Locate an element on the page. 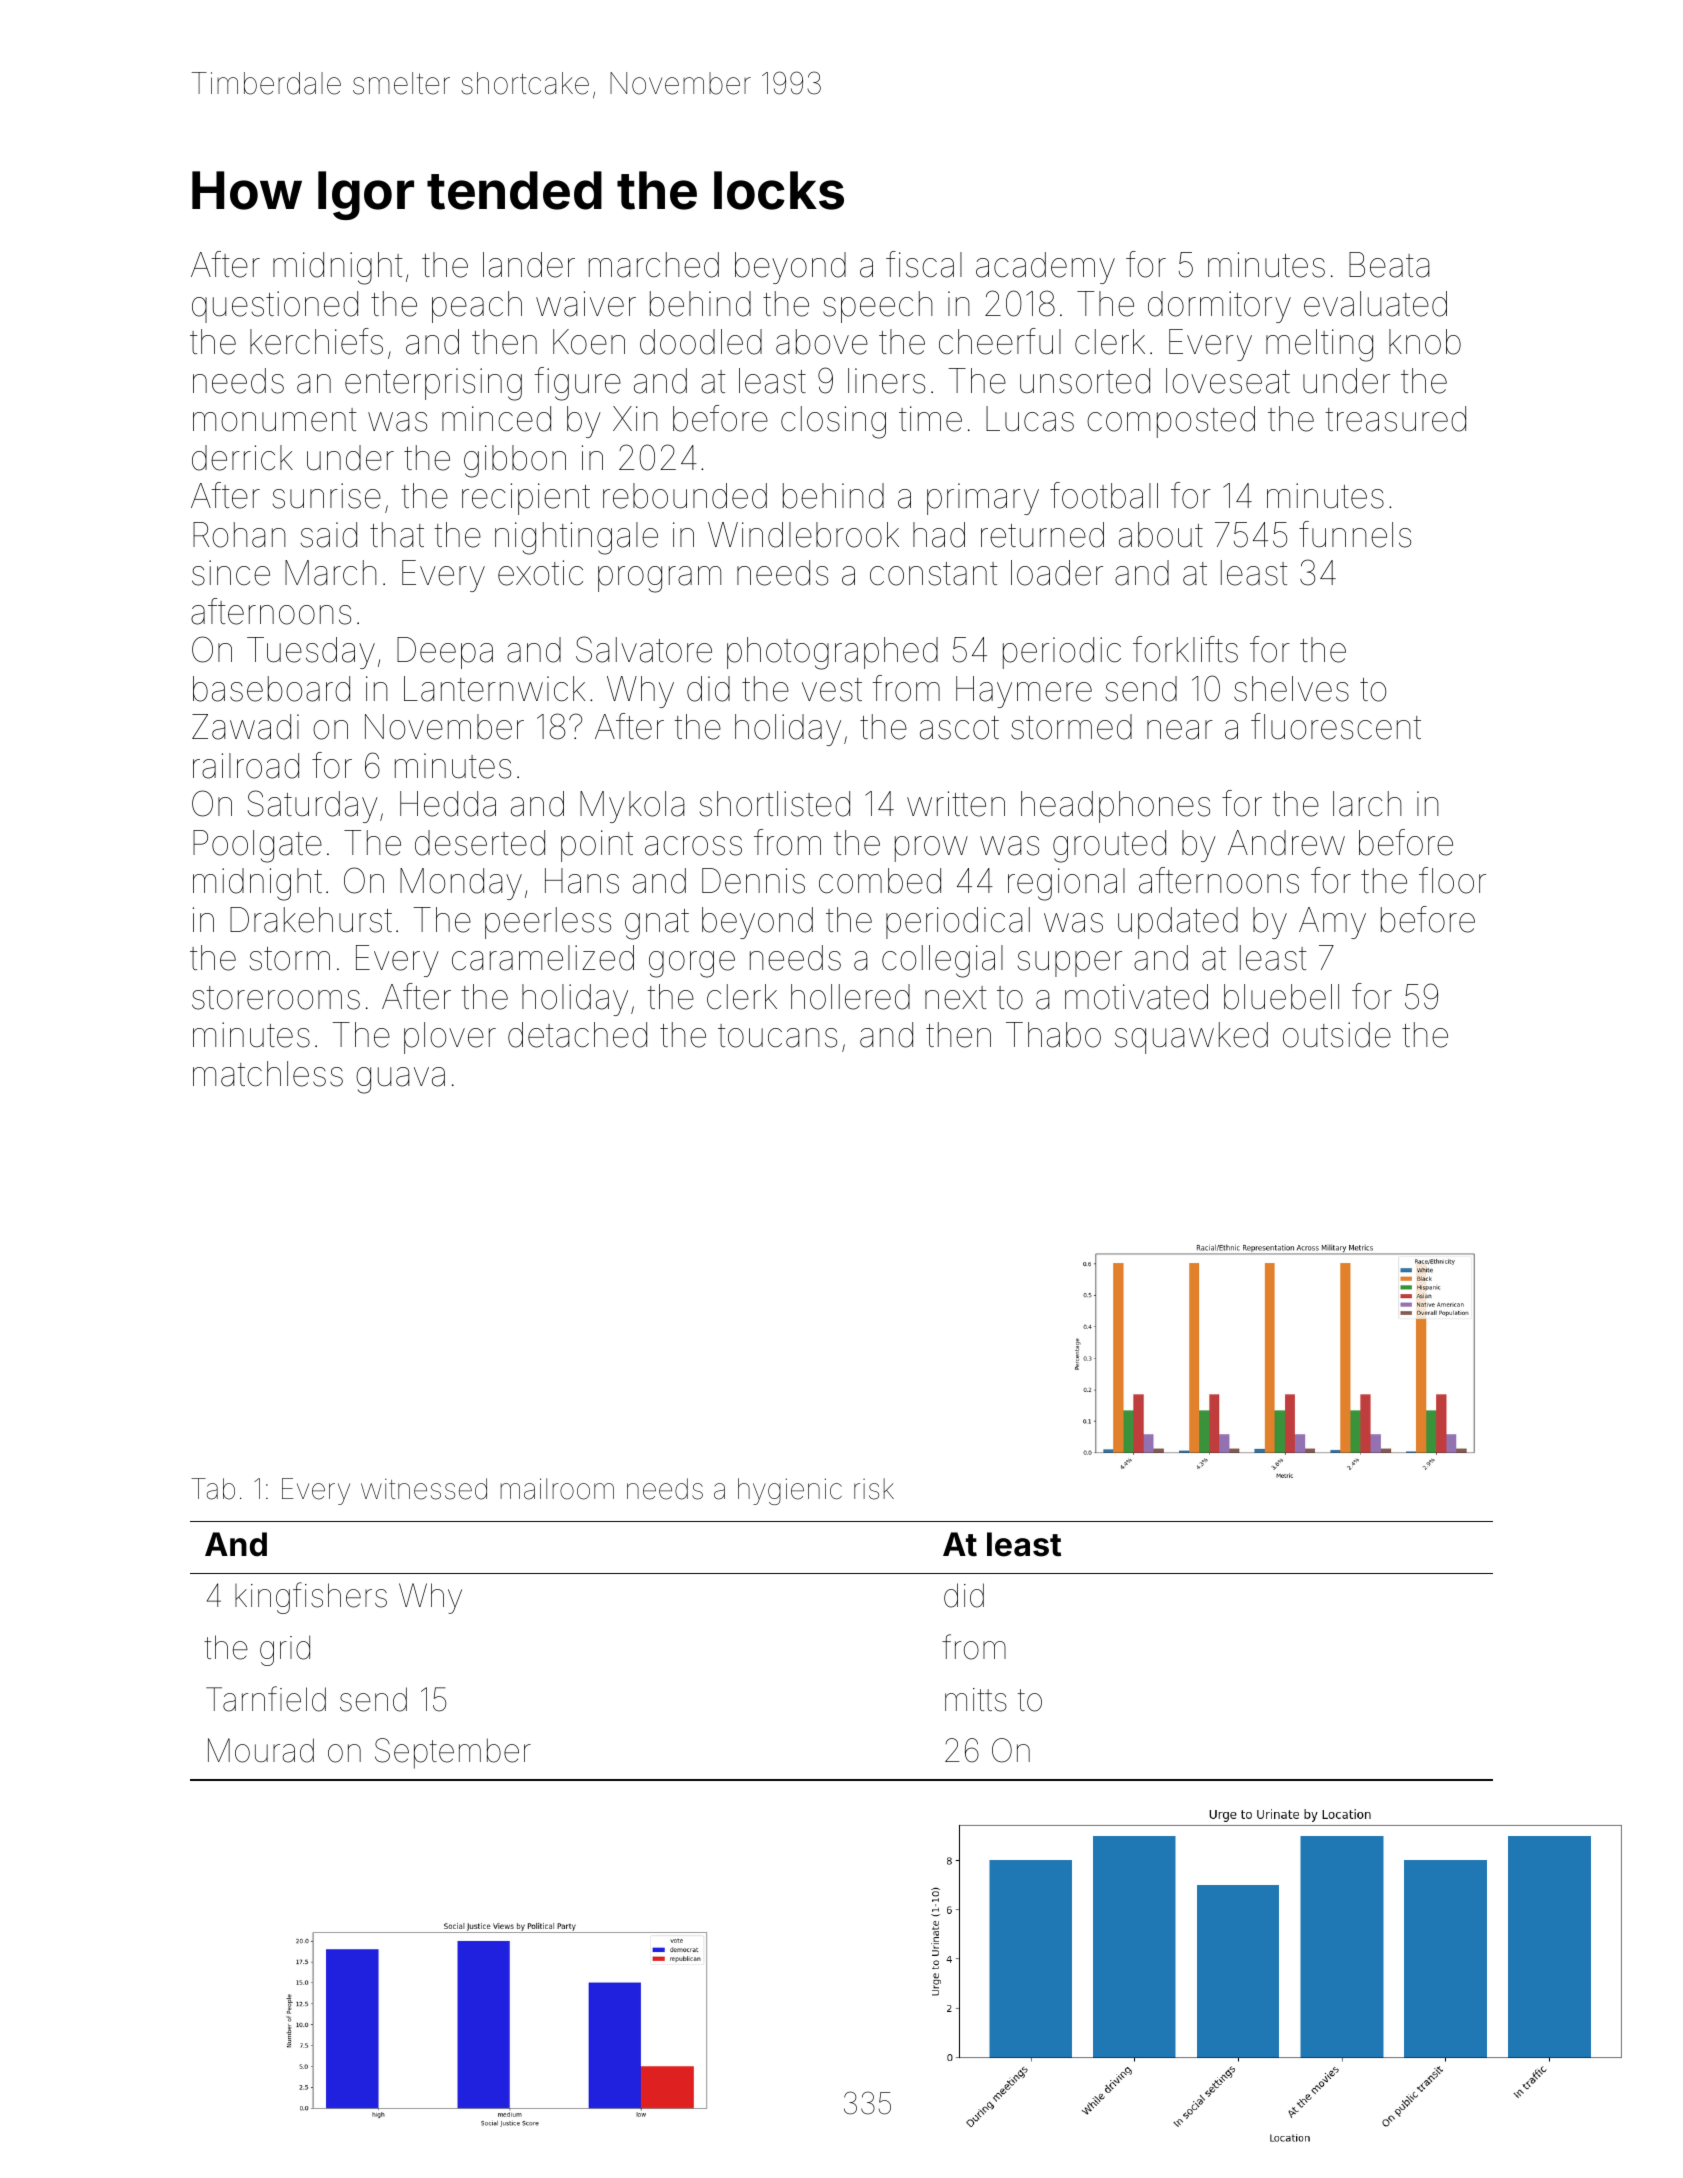 The height and width of the page is (2178, 1683). outside is located at coordinates (1337, 1035).
